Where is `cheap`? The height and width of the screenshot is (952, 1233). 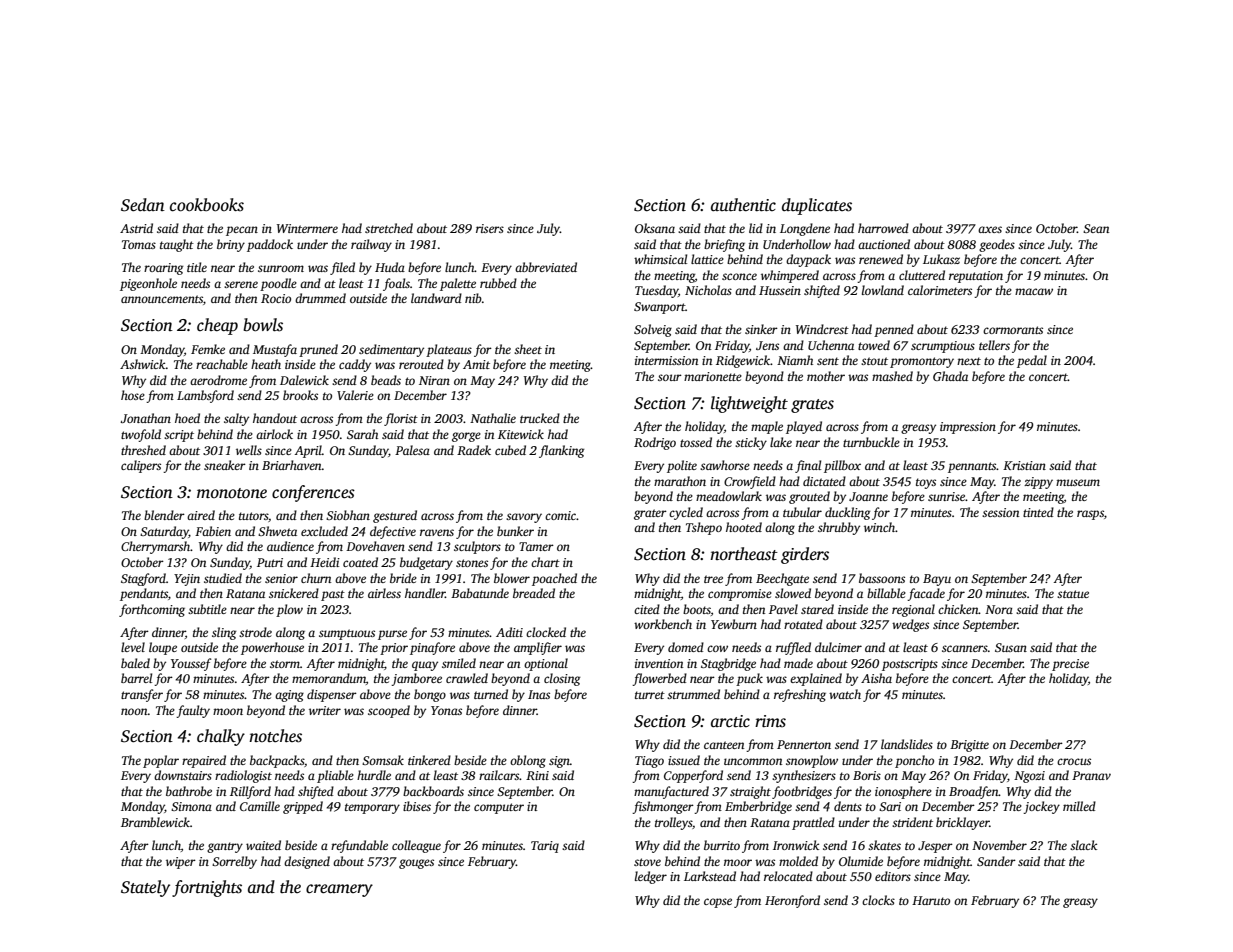 cheap is located at coordinates (217, 326).
